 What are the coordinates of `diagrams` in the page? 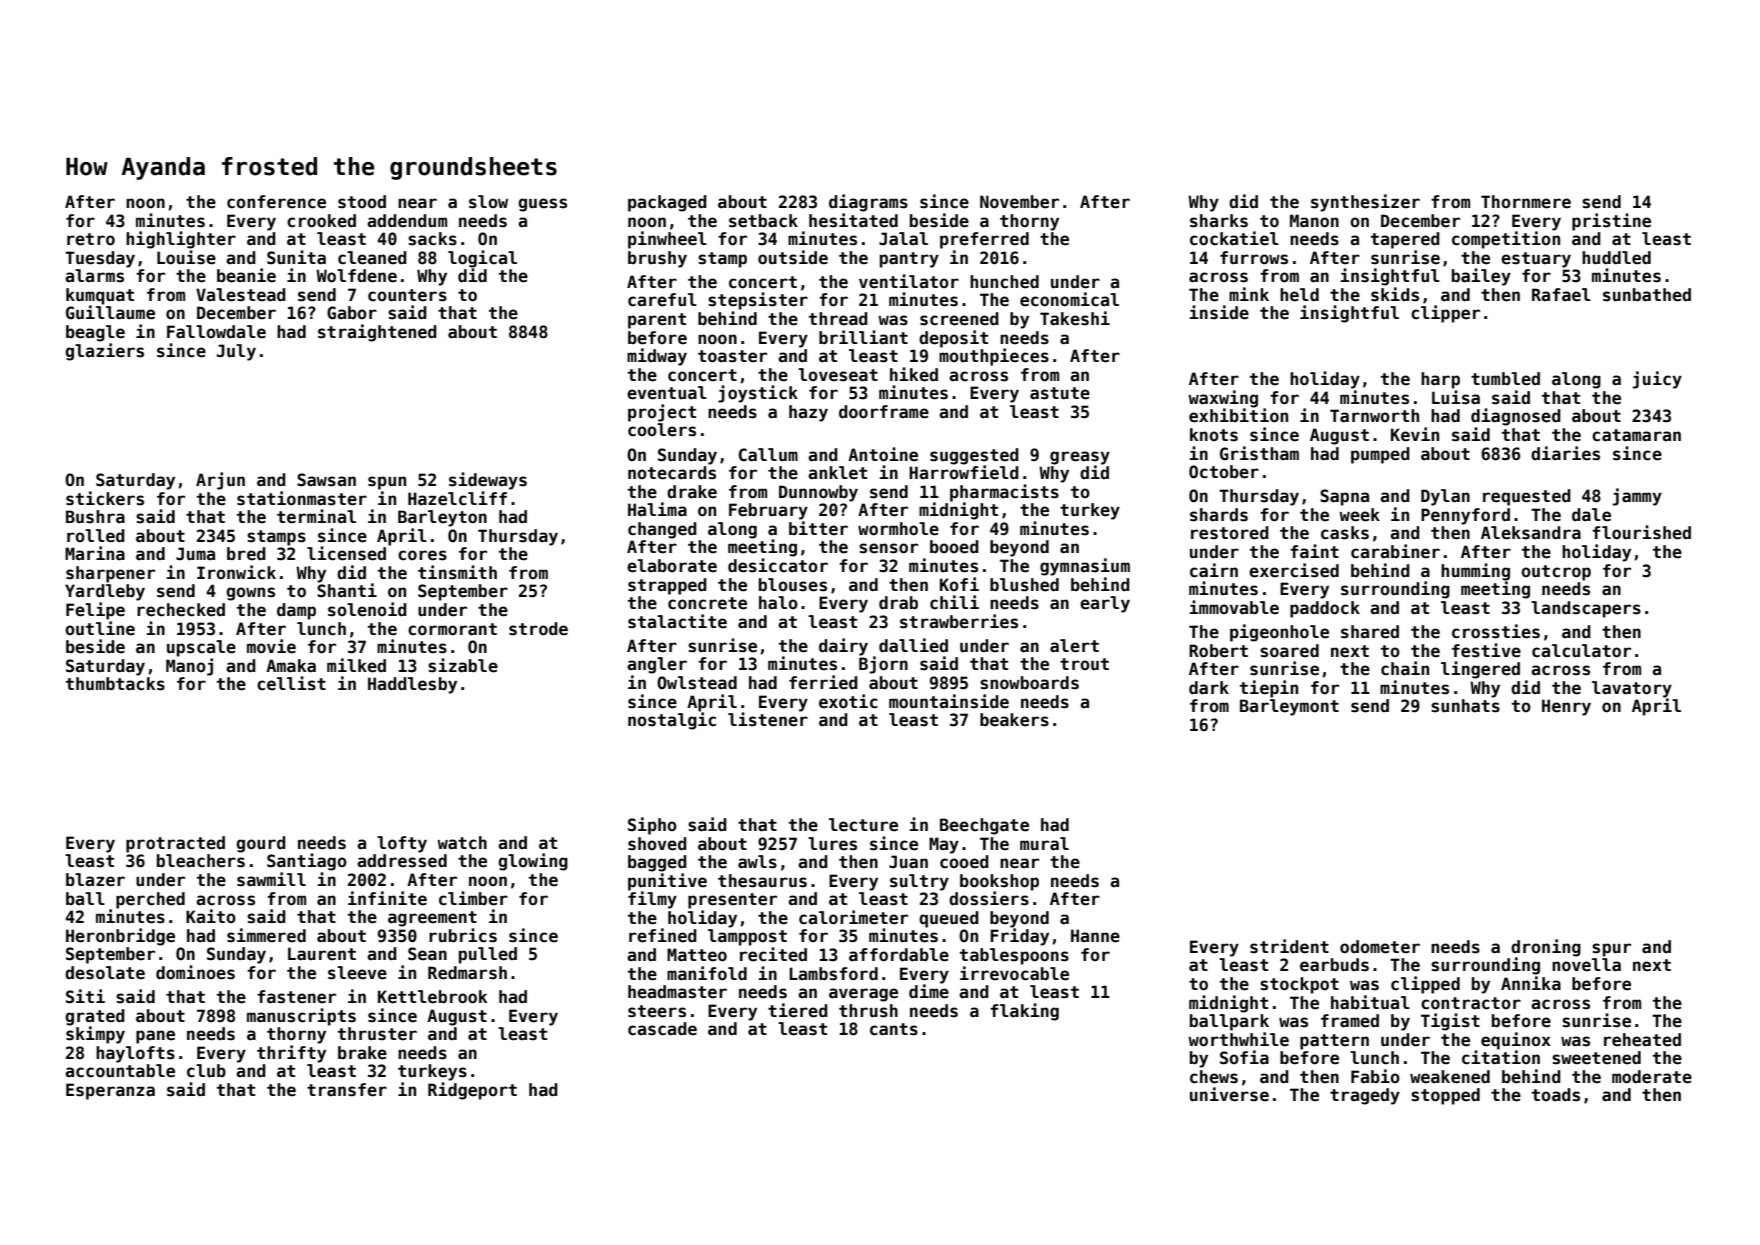 It's located at (868, 203).
